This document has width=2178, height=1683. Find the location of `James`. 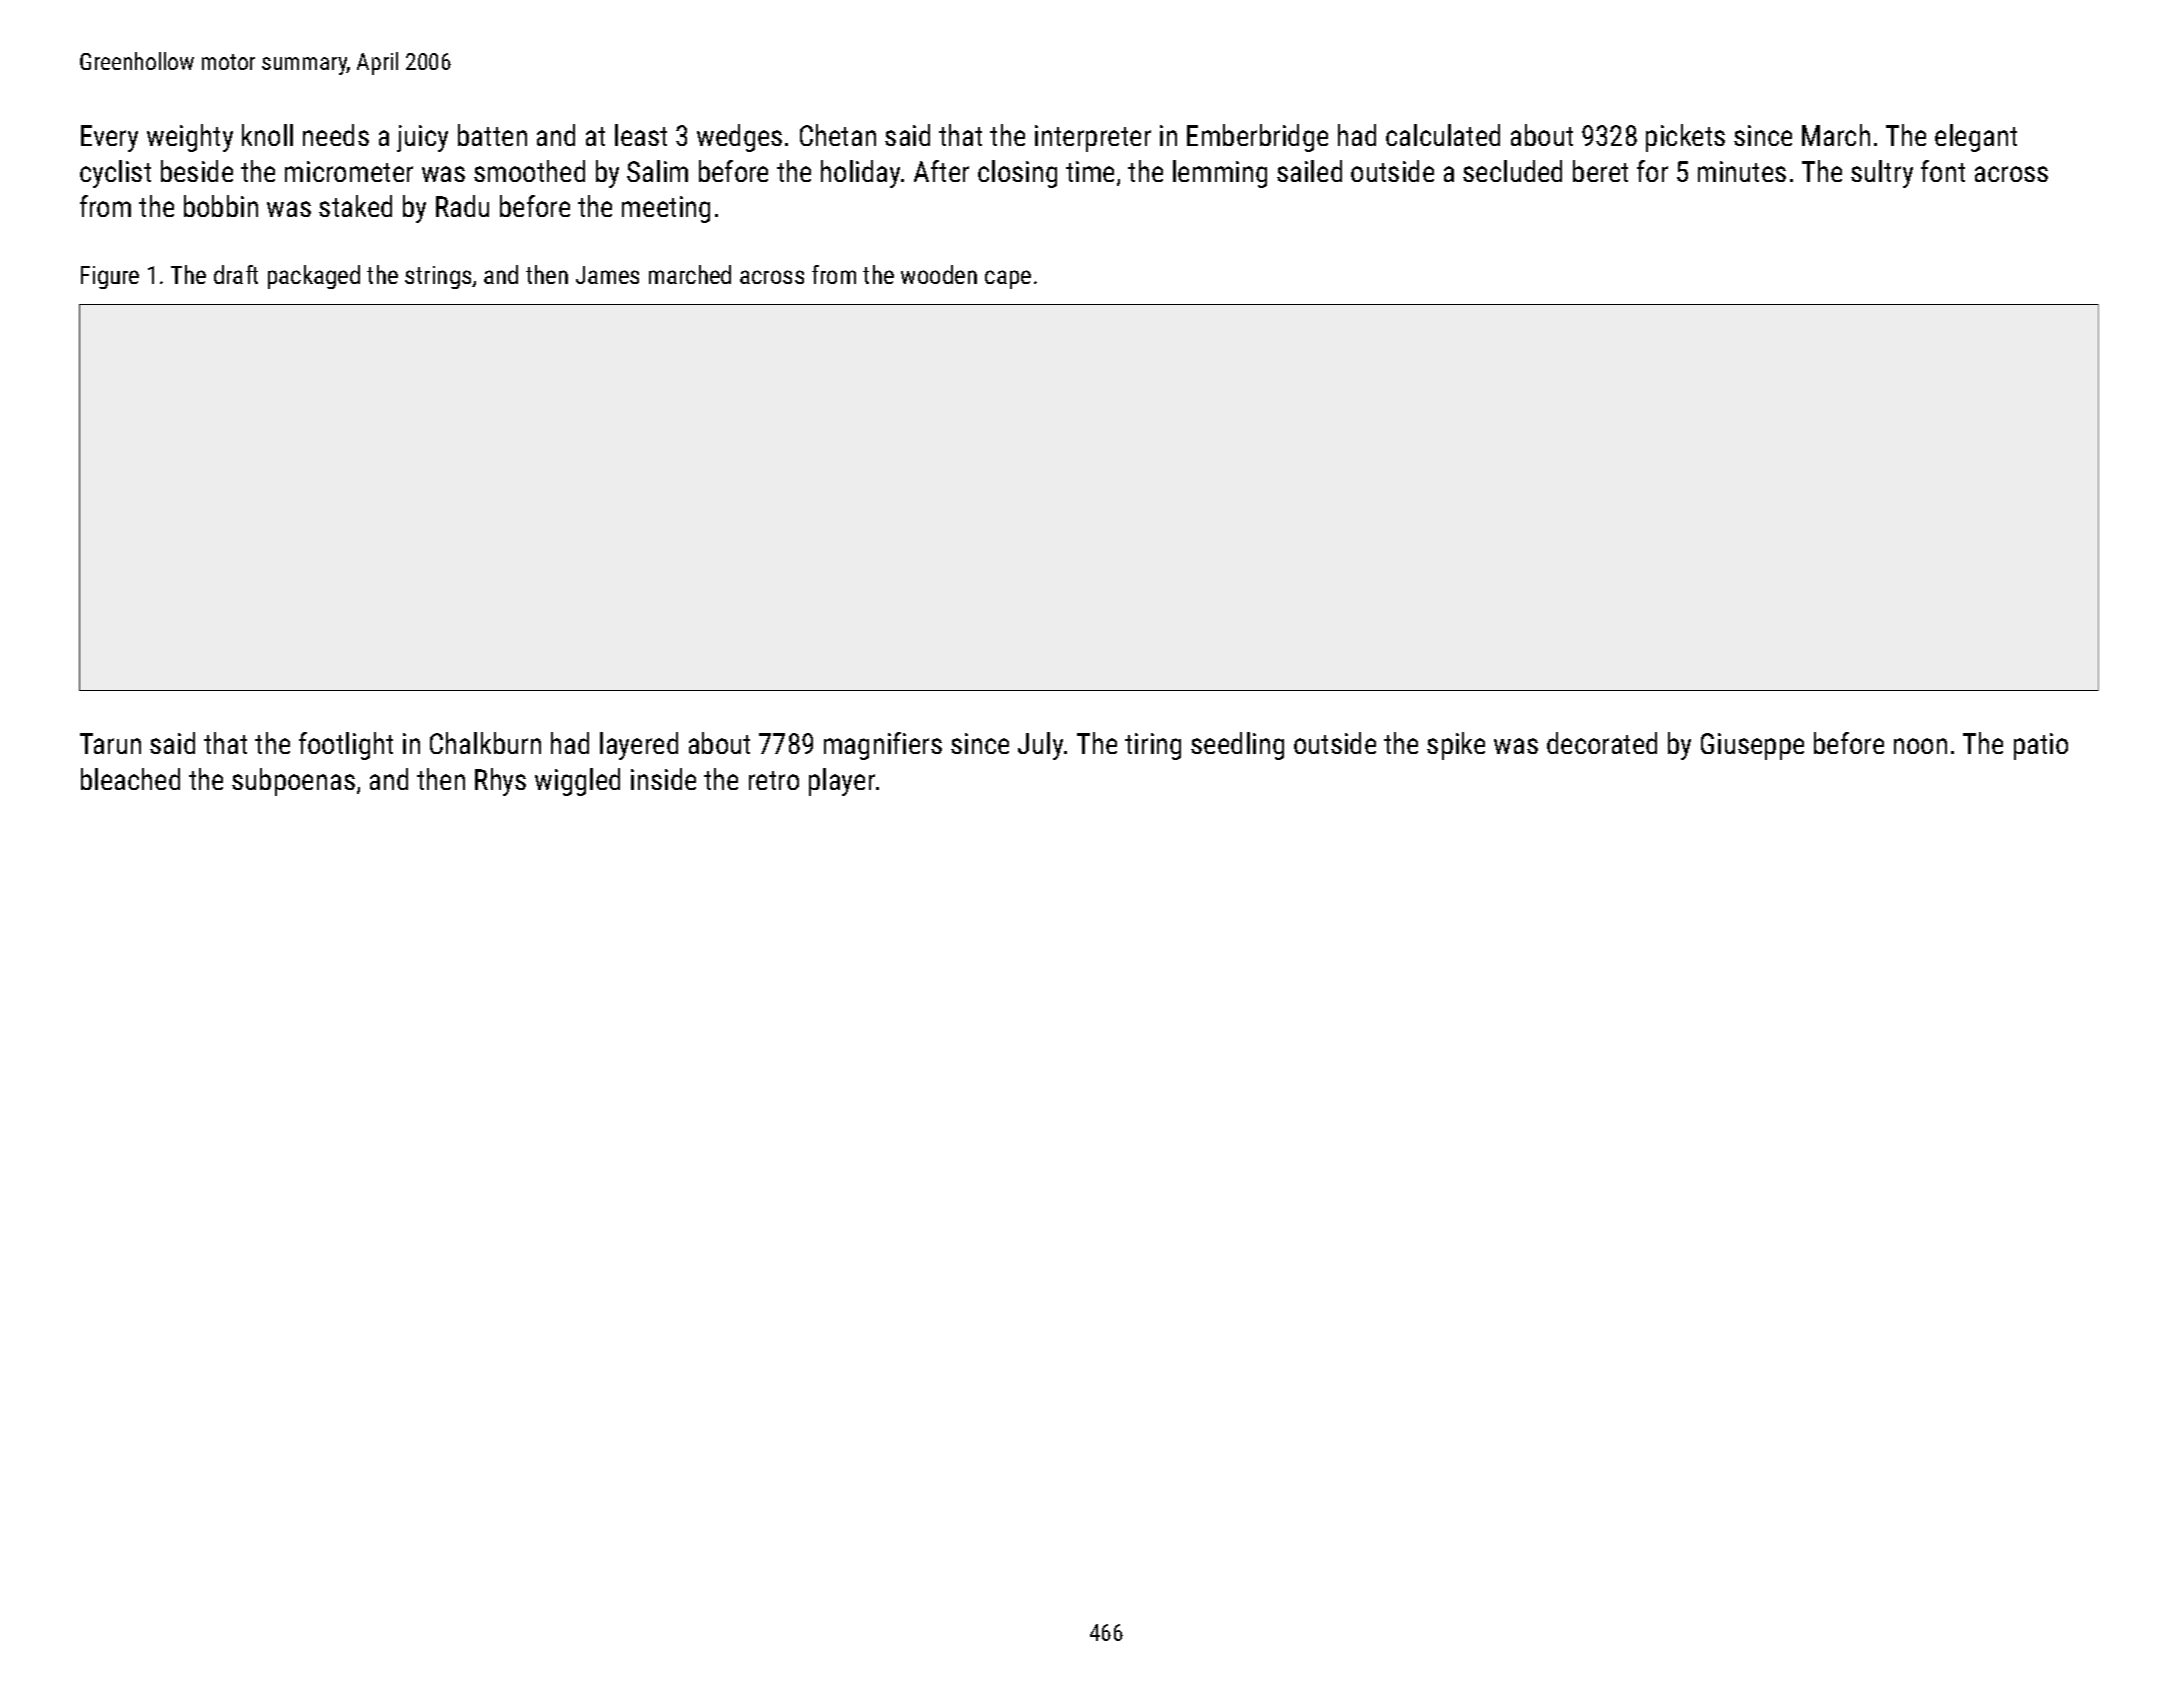

James is located at coordinates (607, 275).
